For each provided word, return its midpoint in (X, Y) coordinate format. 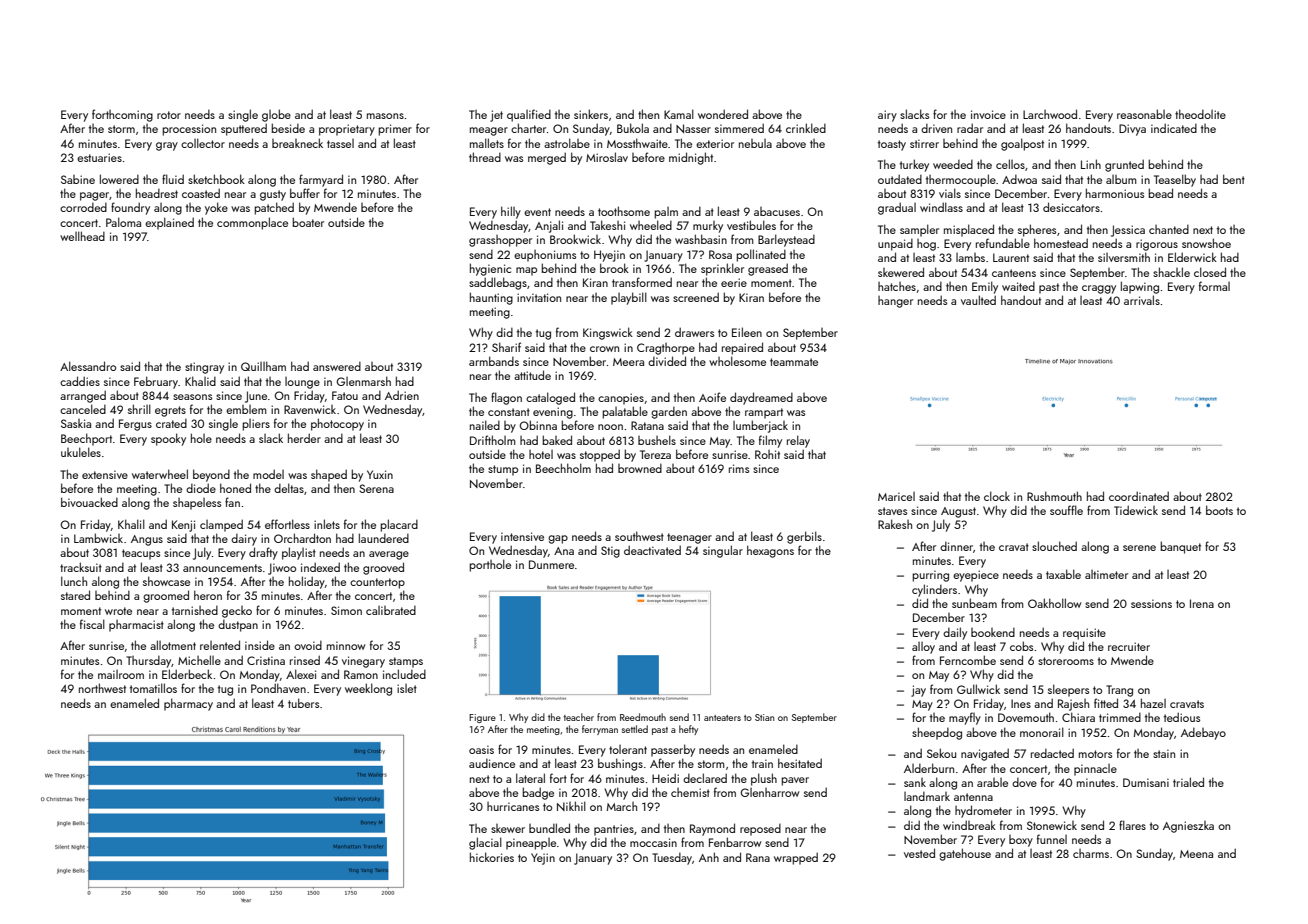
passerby (673, 750)
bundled (549, 828)
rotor (169, 115)
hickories (492, 857)
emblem (246, 409)
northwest (102, 688)
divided (667, 361)
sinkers (591, 114)
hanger (895, 302)
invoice (988, 114)
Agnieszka (1188, 827)
